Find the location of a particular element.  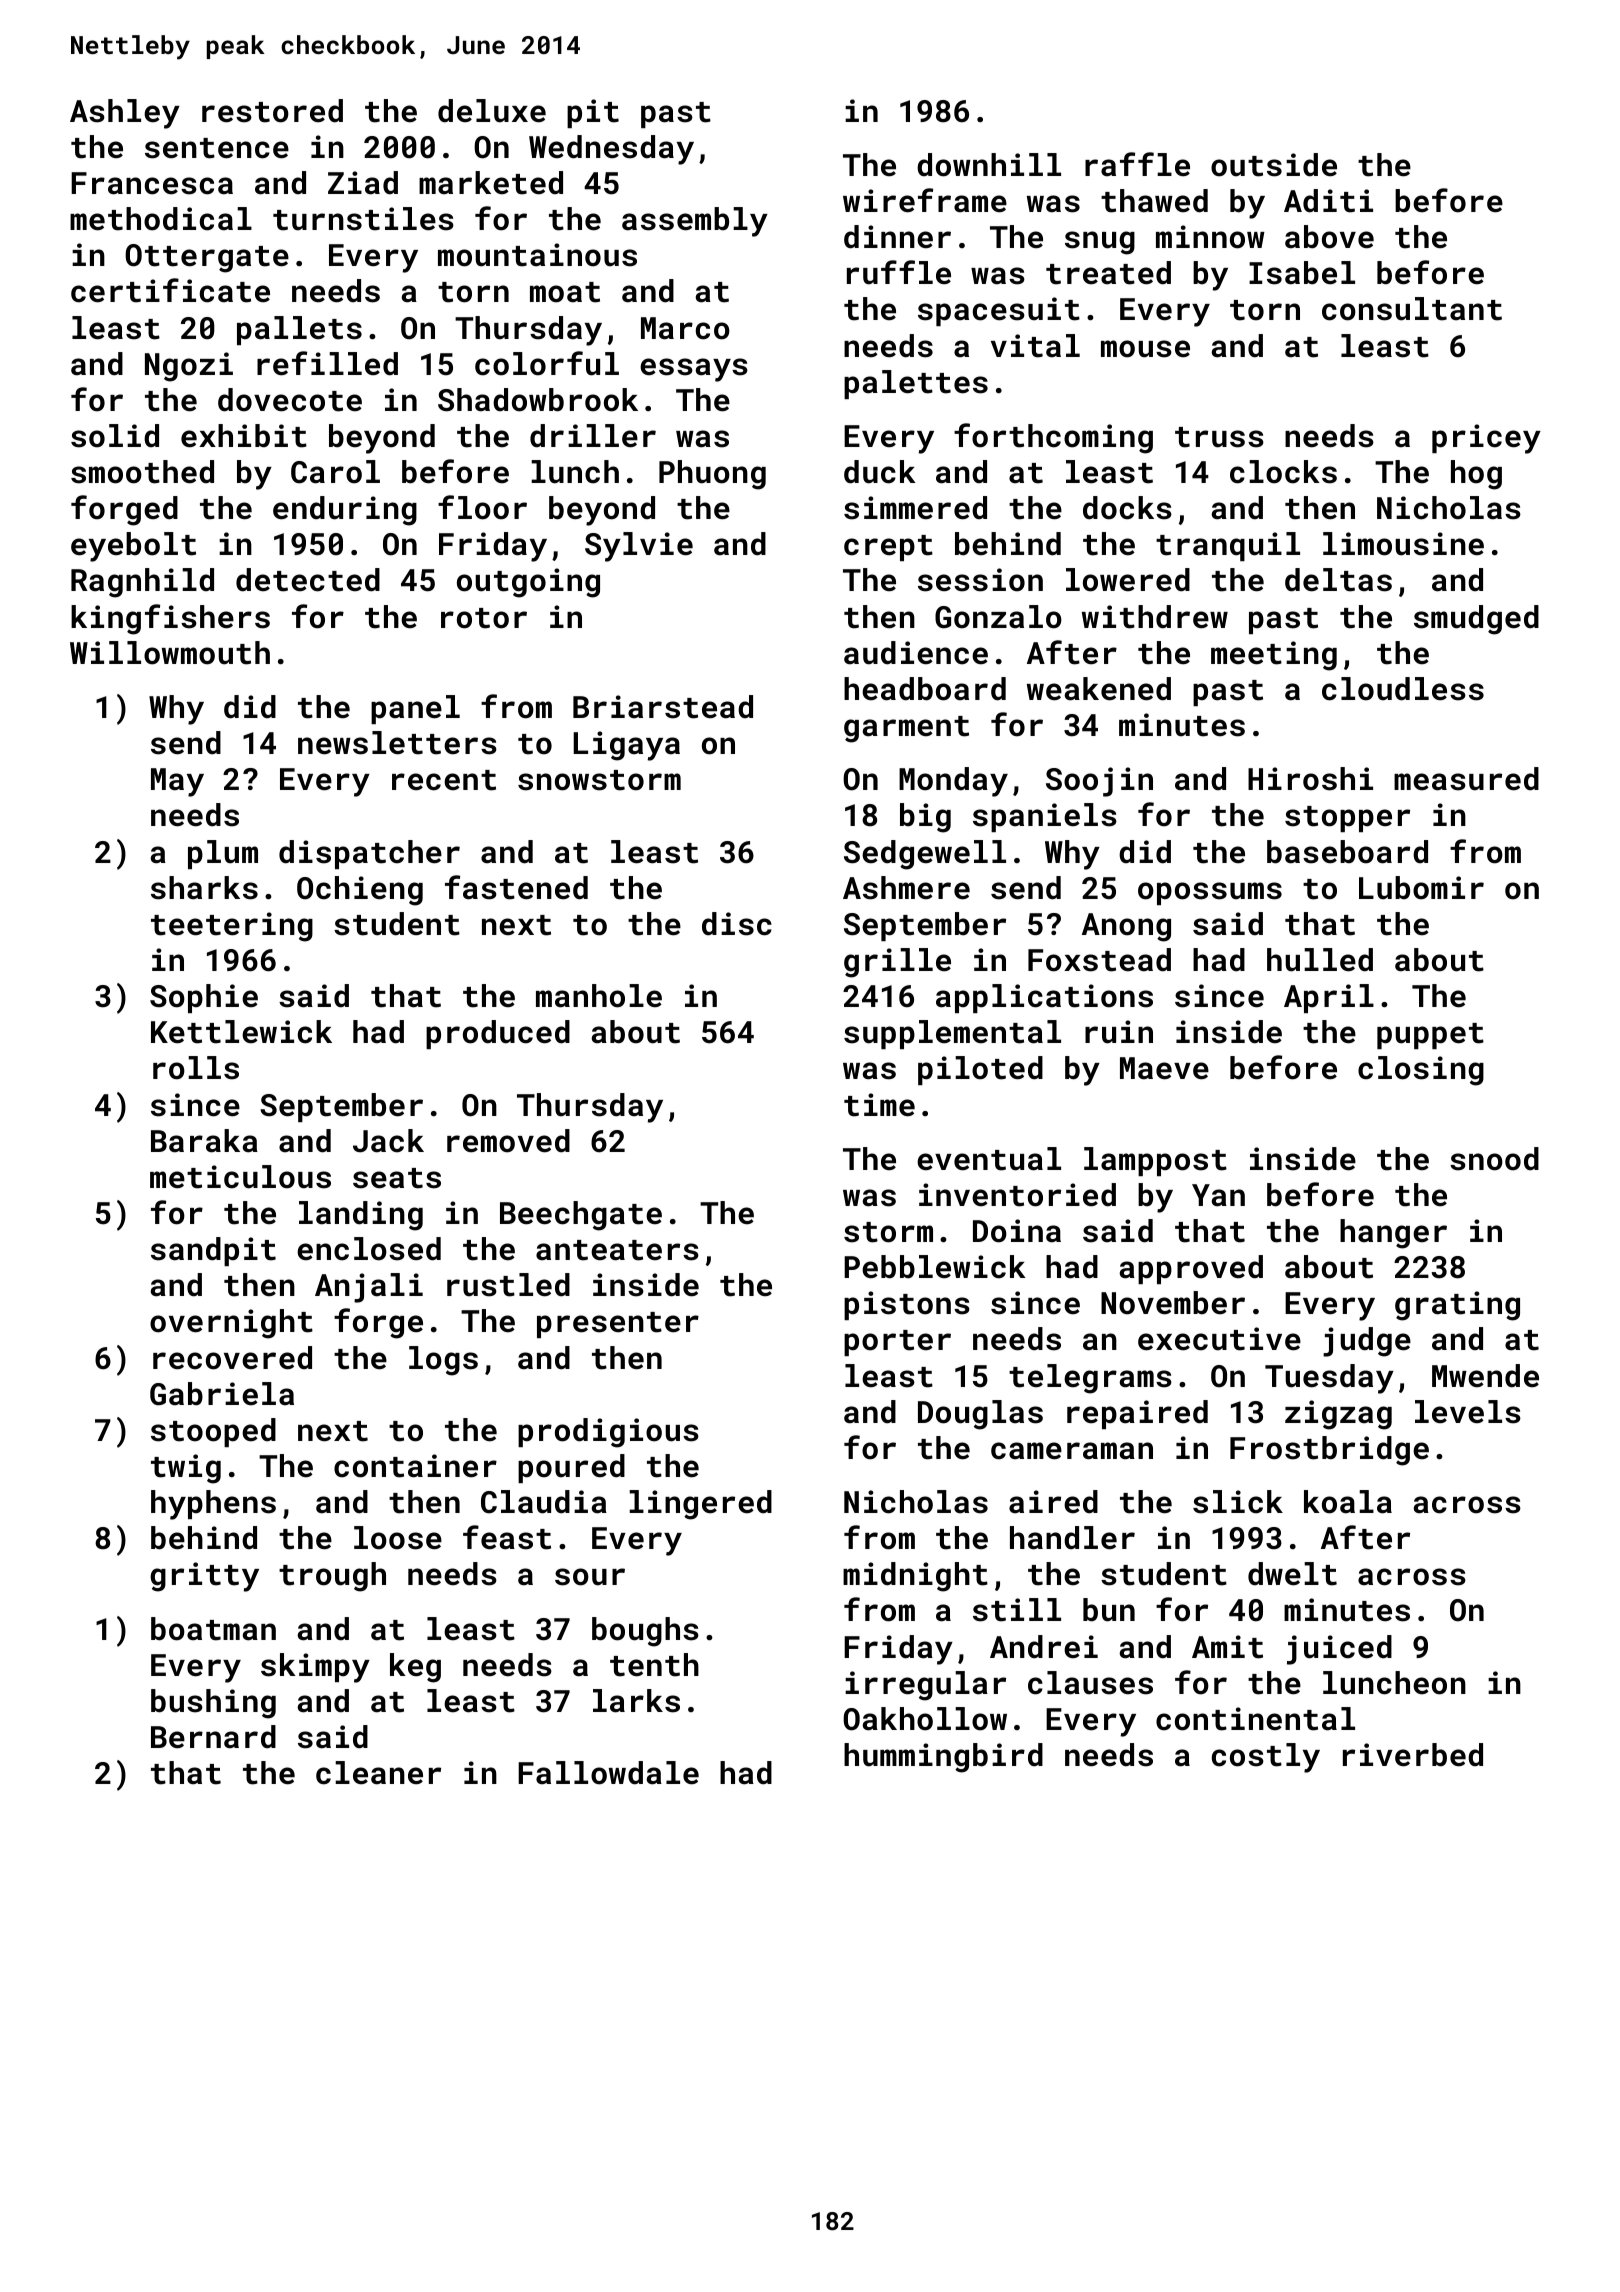

grille is located at coordinates (897, 963).
